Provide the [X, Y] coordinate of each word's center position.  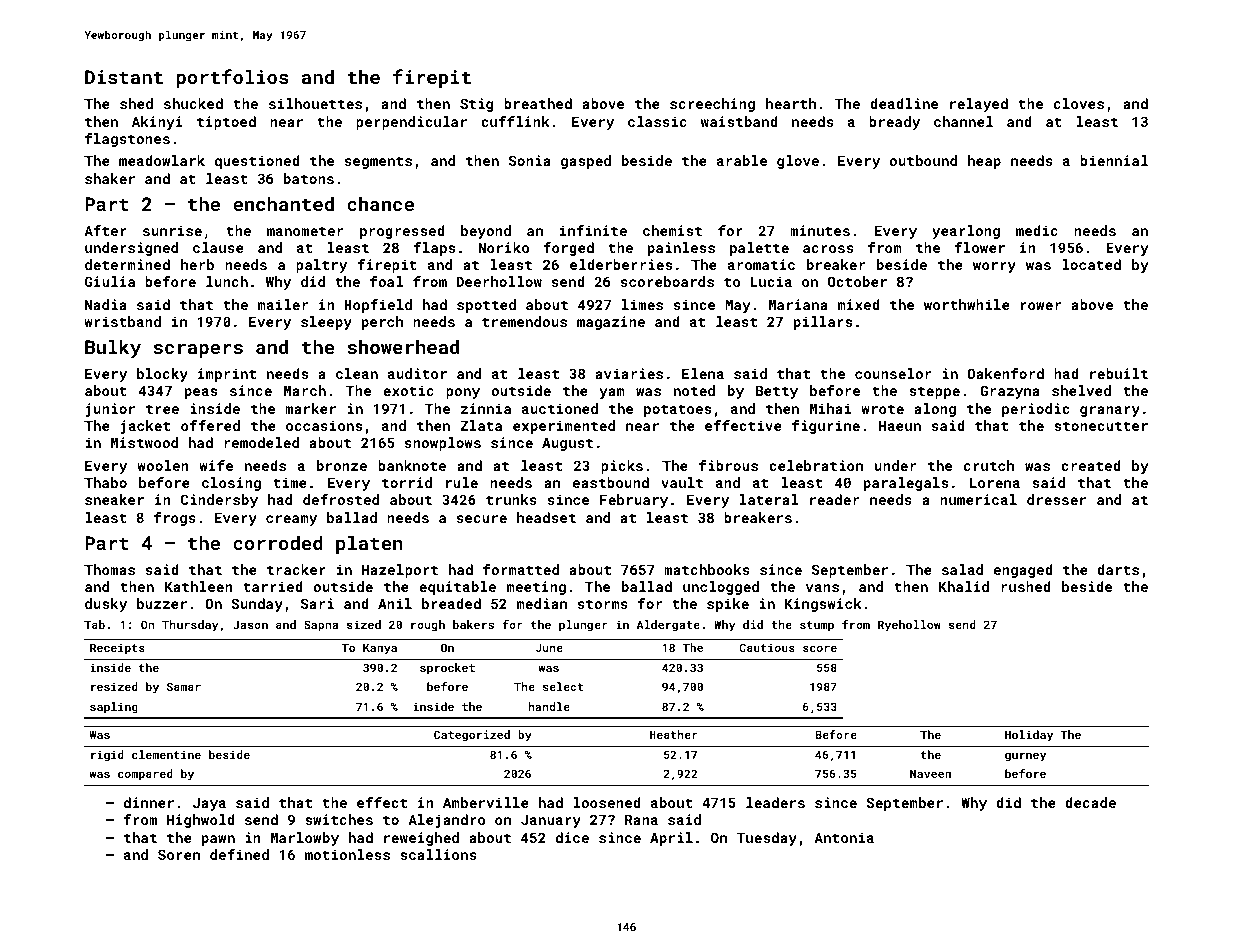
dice [572, 837]
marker [310, 408]
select [563, 686]
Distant [124, 77]
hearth [791, 103]
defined [239, 854]
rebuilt [1119, 373]
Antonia [844, 837]
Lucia [771, 281]
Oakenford [1005, 373]
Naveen [930, 773]
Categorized [472, 736]
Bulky [113, 349]
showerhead [403, 347]
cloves [1079, 103]
